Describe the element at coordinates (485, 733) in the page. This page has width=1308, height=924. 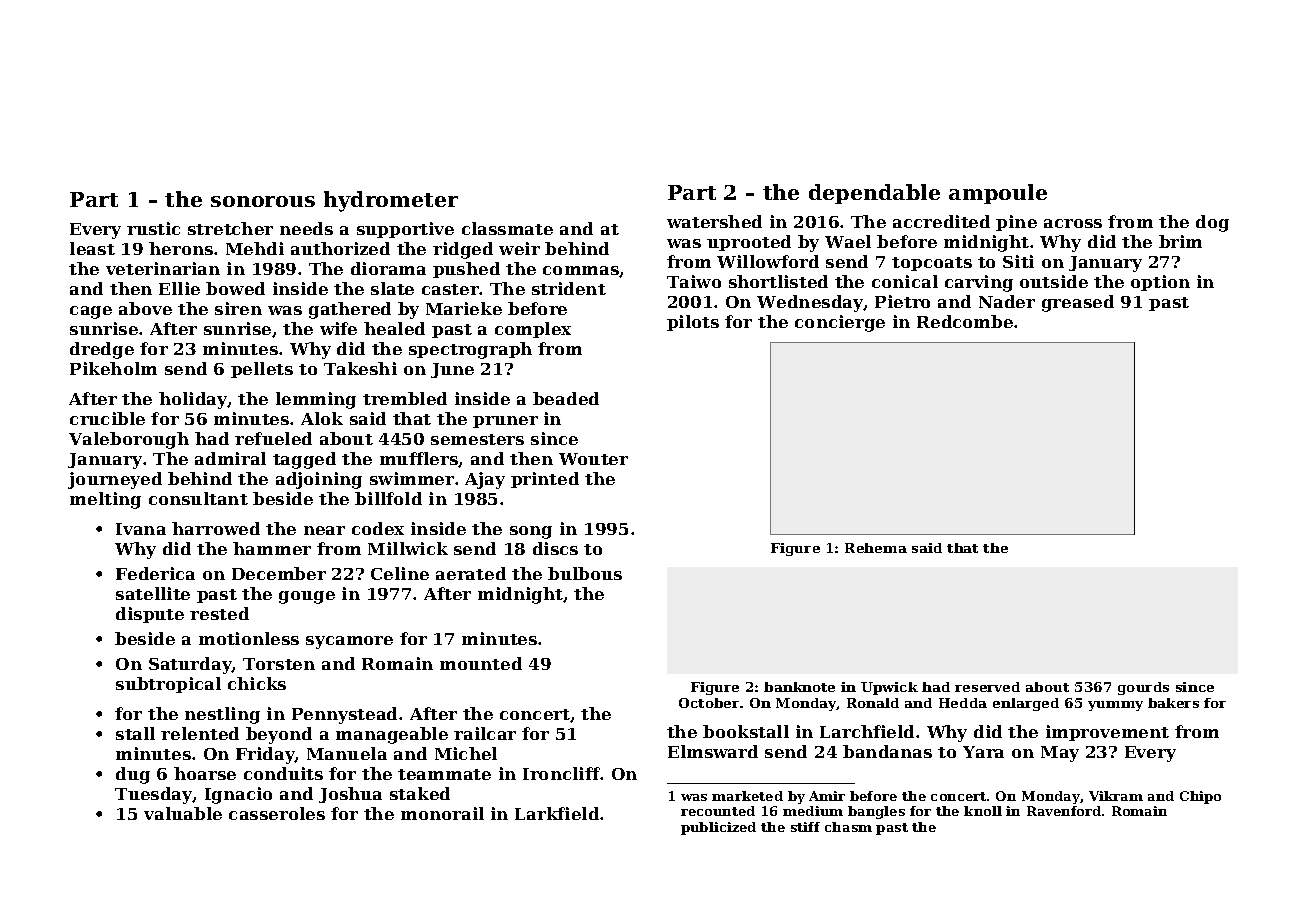
I see `railcar` at that location.
